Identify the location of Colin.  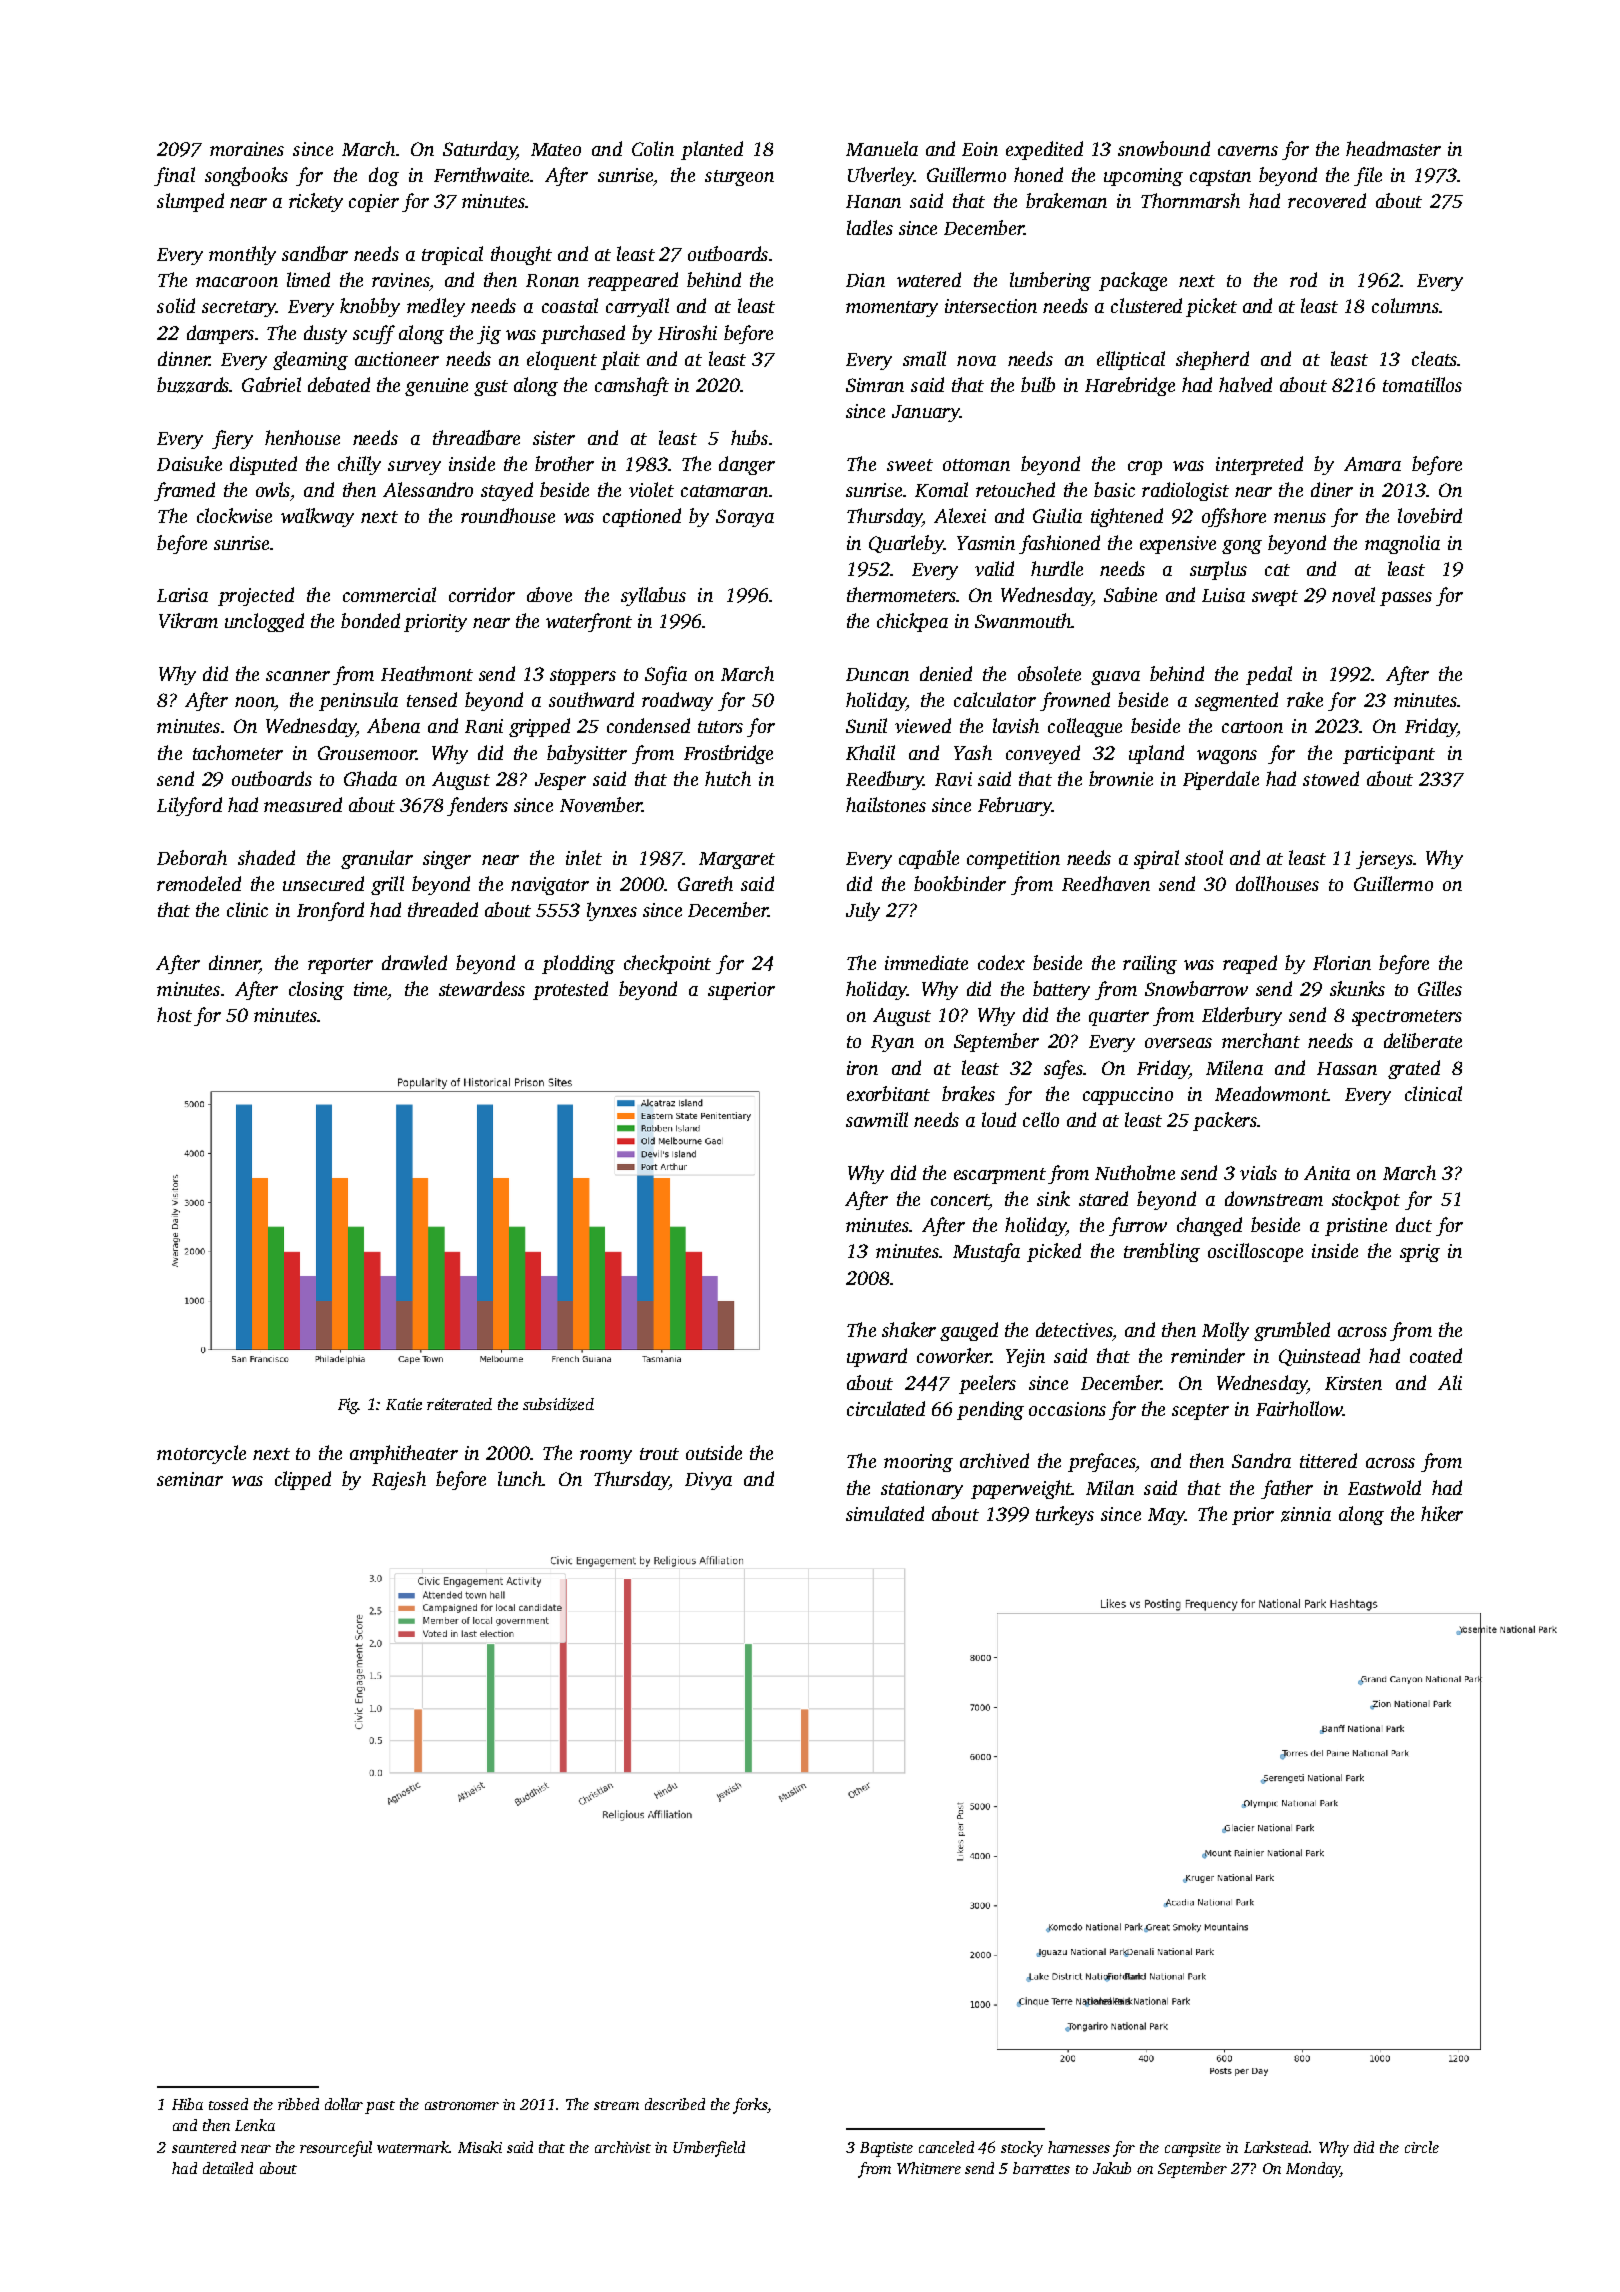
(653, 148).
